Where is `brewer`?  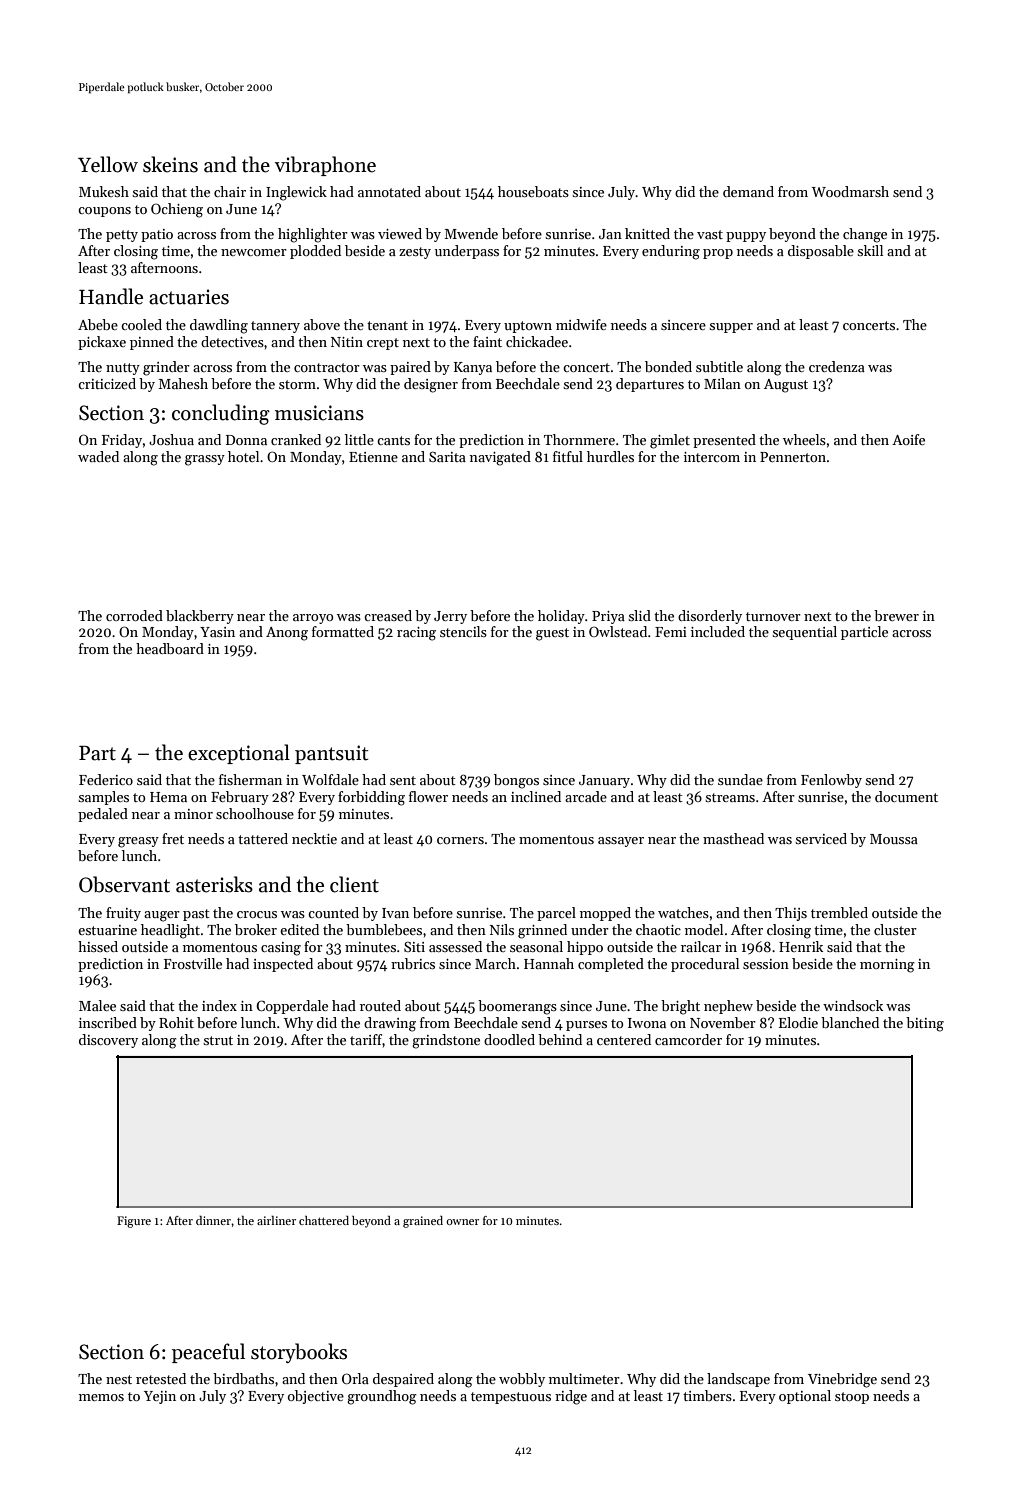 brewer is located at coordinates (896, 615).
